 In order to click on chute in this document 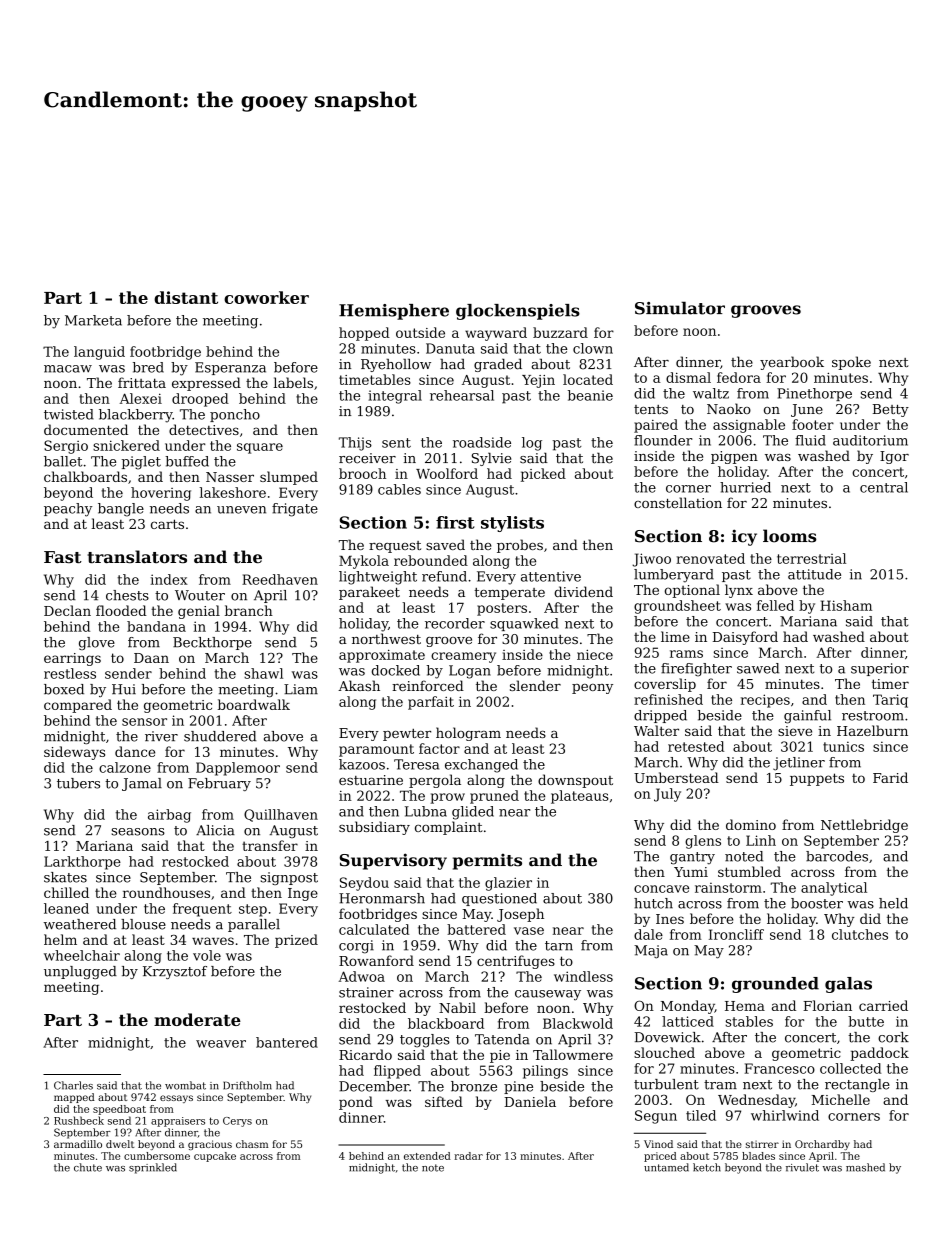, I will do `click(88, 1167)`.
